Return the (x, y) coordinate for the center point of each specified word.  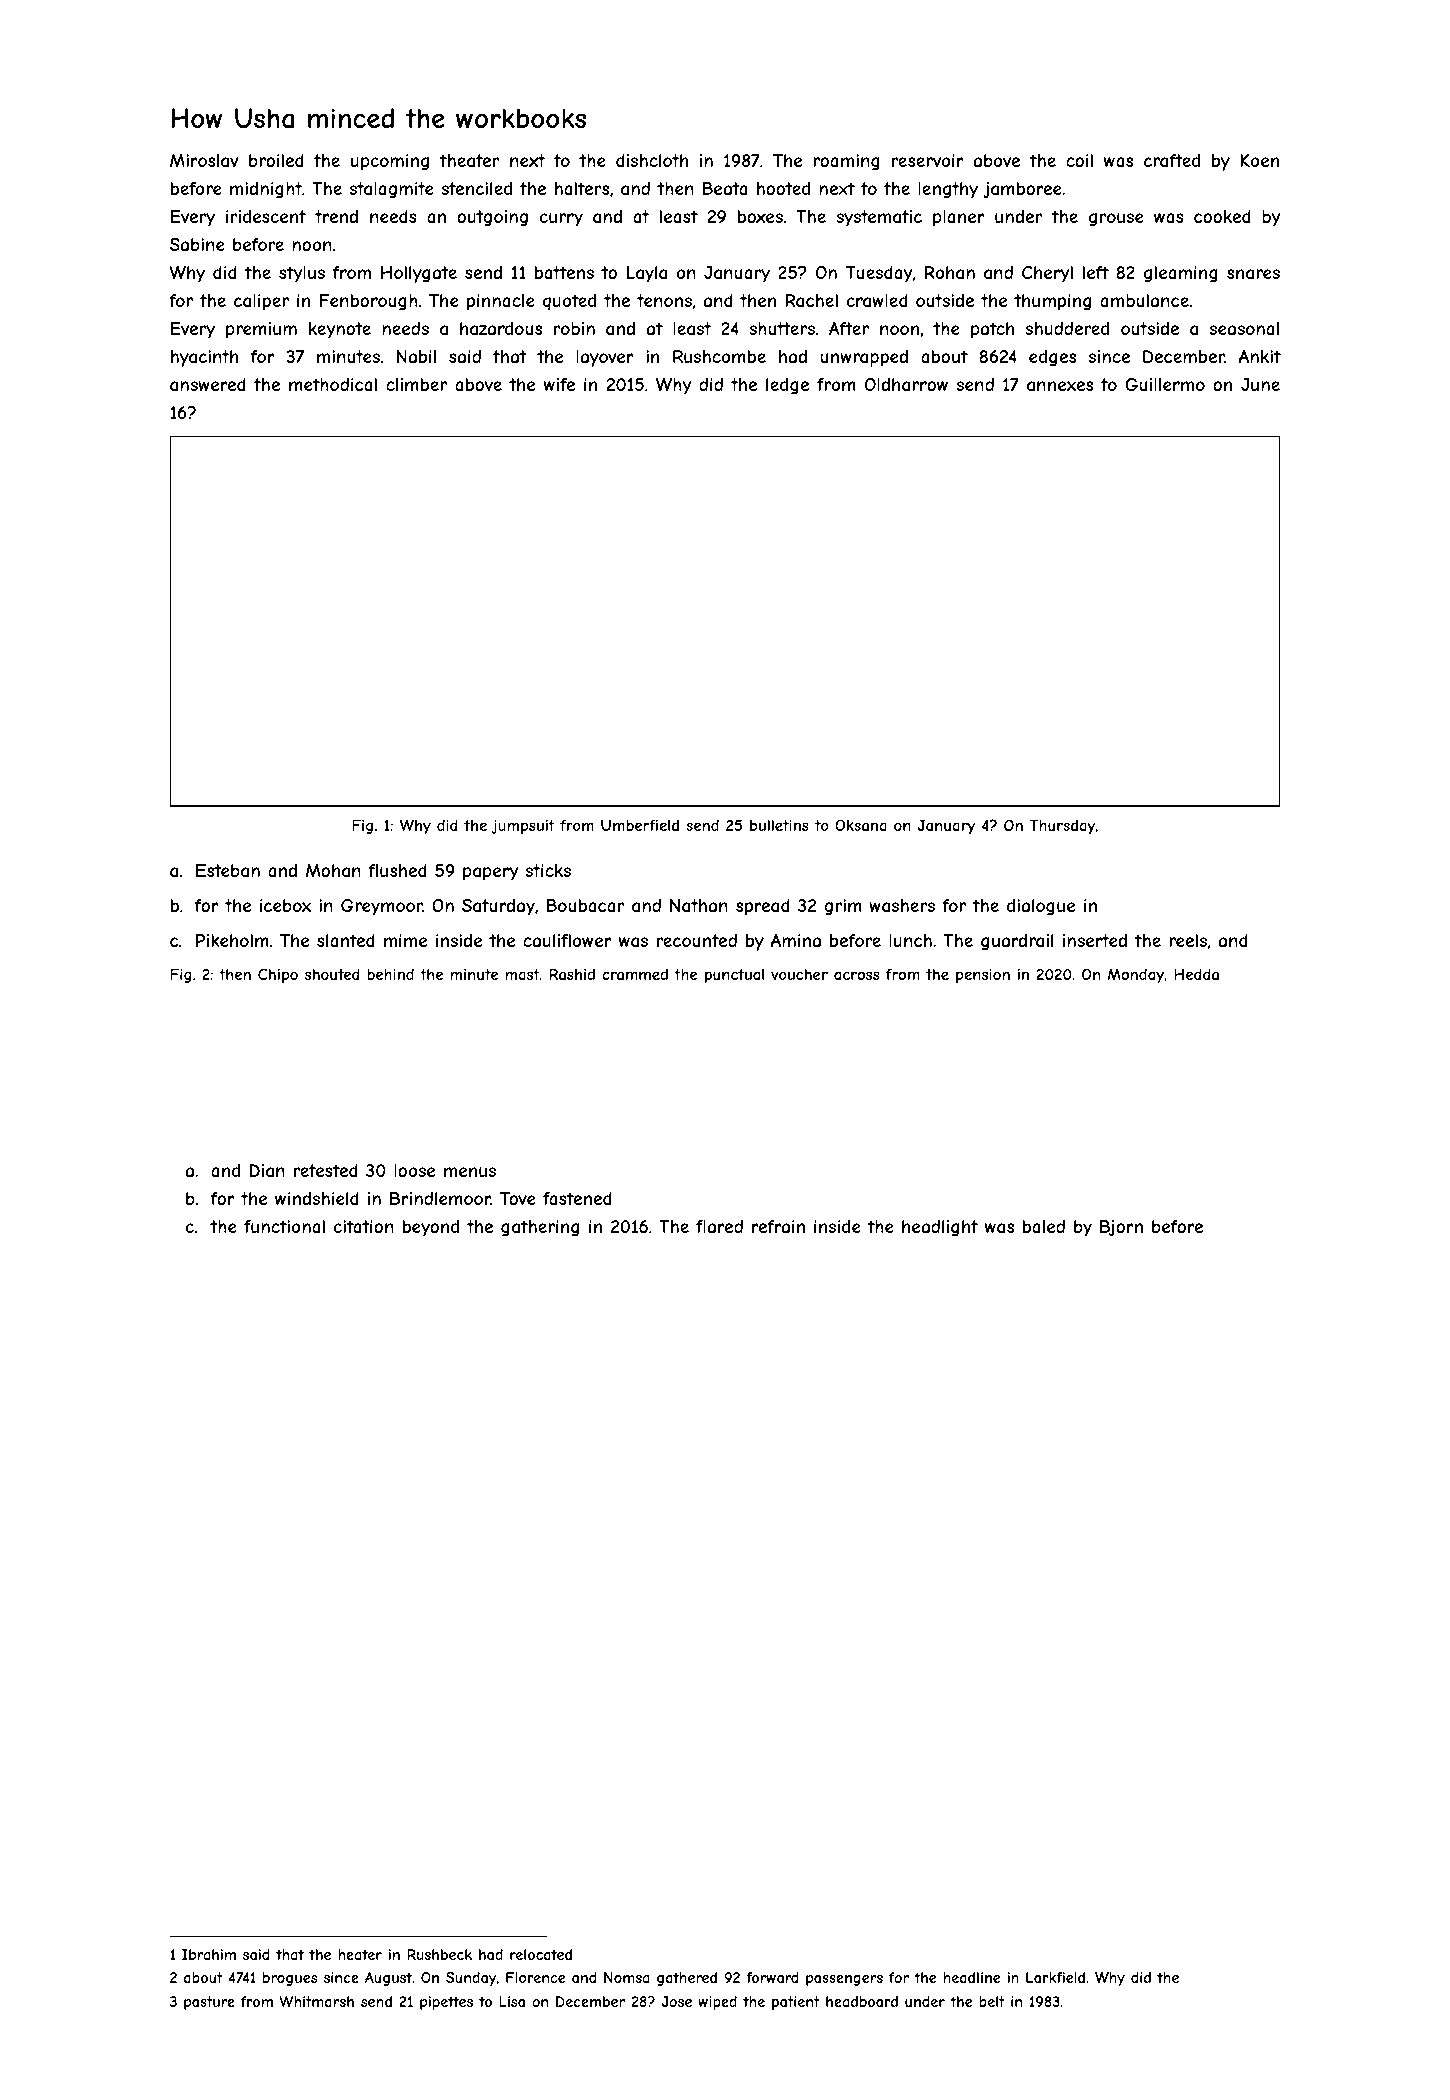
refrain (778, 1226)
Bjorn (1121, 1228)
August (388, 1979)
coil (1079, 160)
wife (559, 384)
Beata (725, 188)
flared (719, 1226)
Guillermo (1165, 384)
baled (1044, 1226)
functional (284, 1226)
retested (326, 1170)
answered (208, 384)
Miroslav (204, 160)
